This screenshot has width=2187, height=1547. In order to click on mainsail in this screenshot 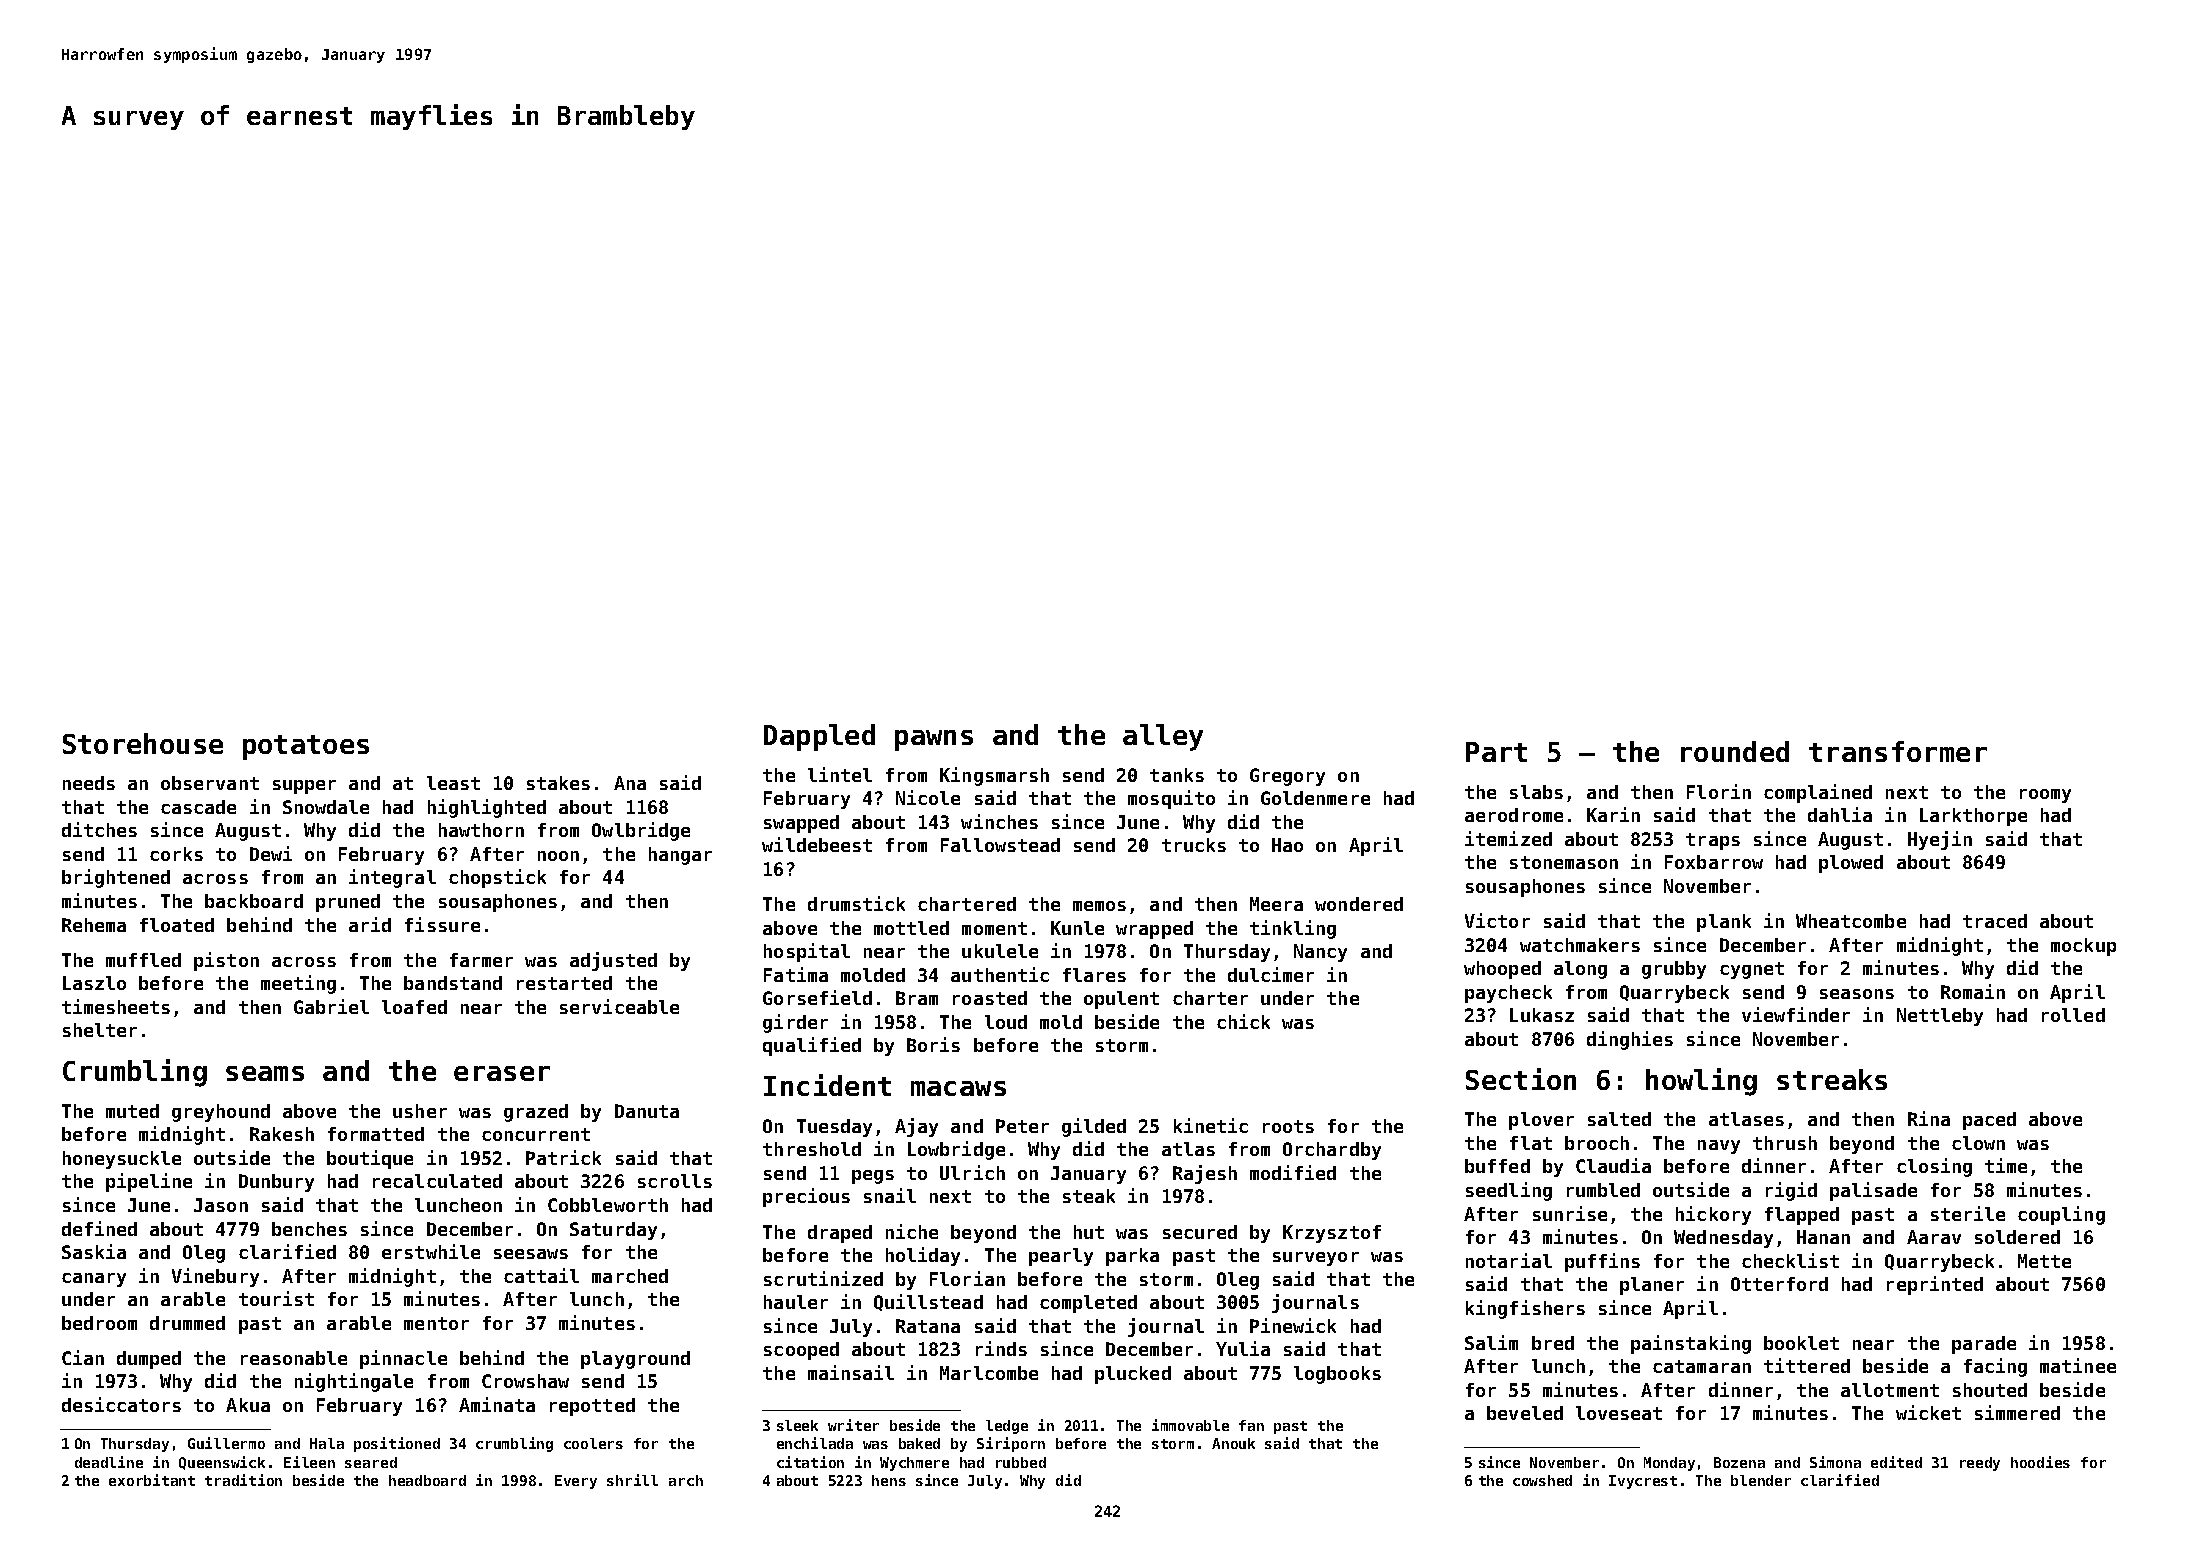, I will do `click(851, 1372)`.
